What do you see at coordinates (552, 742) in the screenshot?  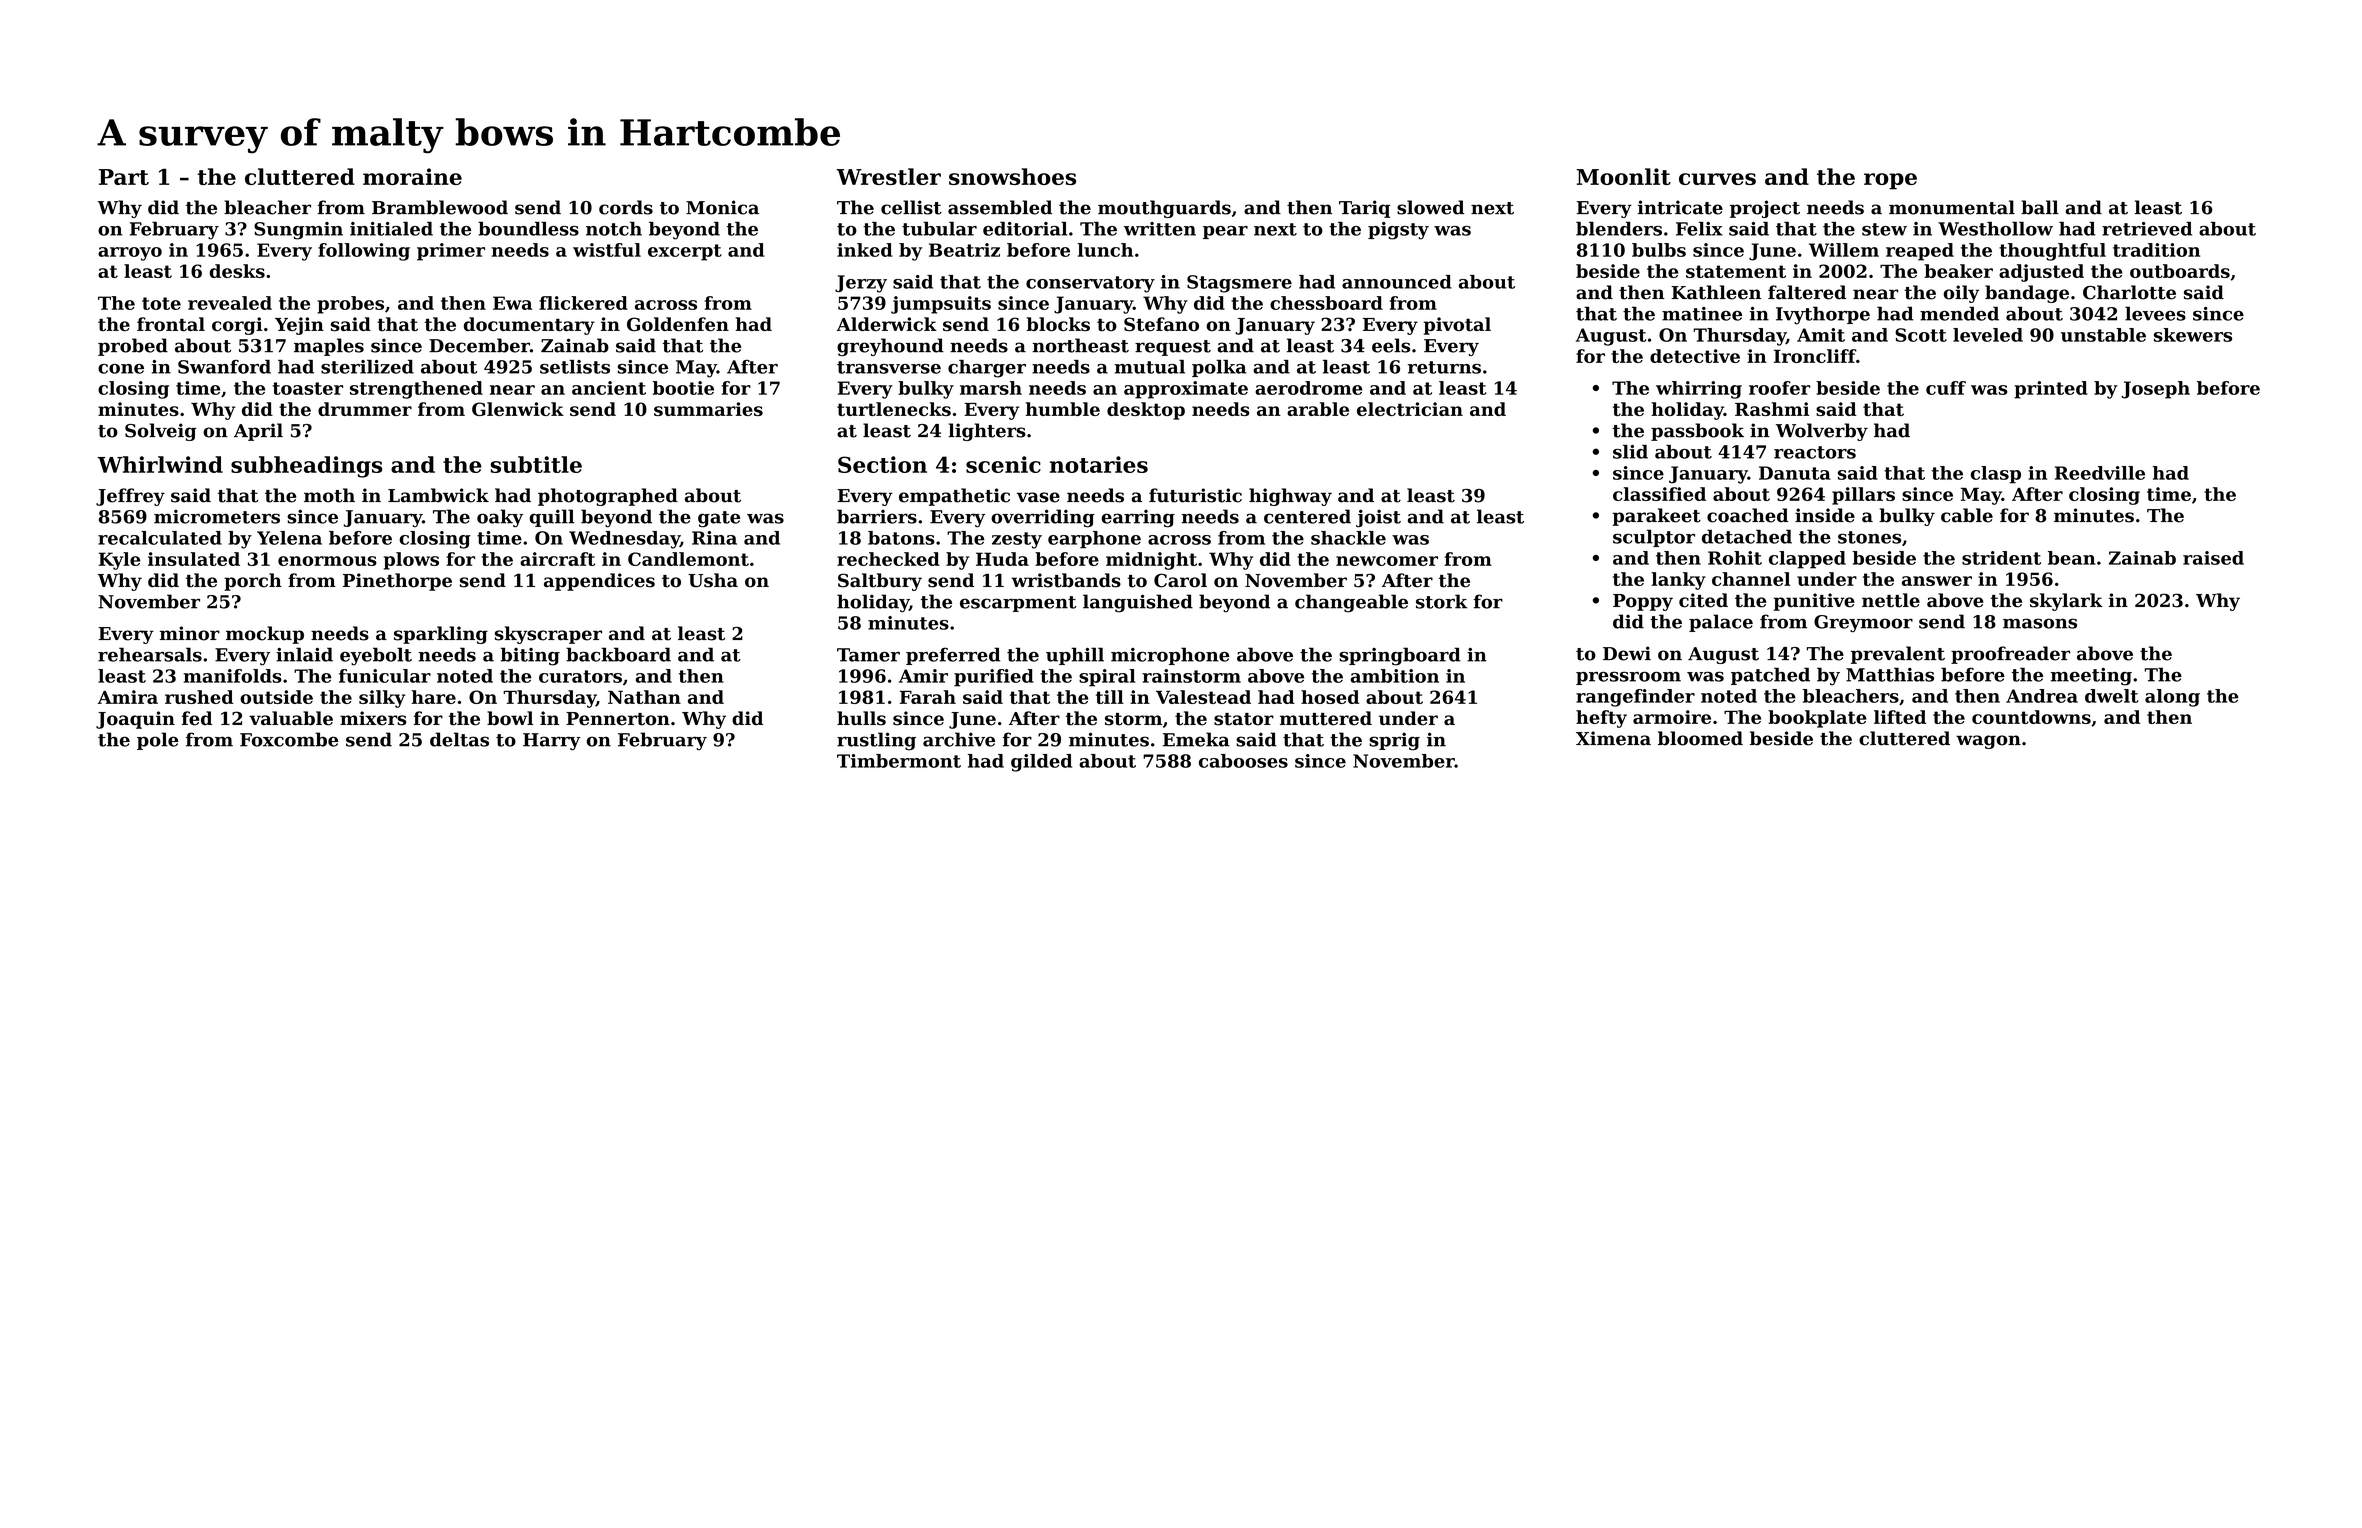 I see `Harry` at bounding box center [552, 742].
